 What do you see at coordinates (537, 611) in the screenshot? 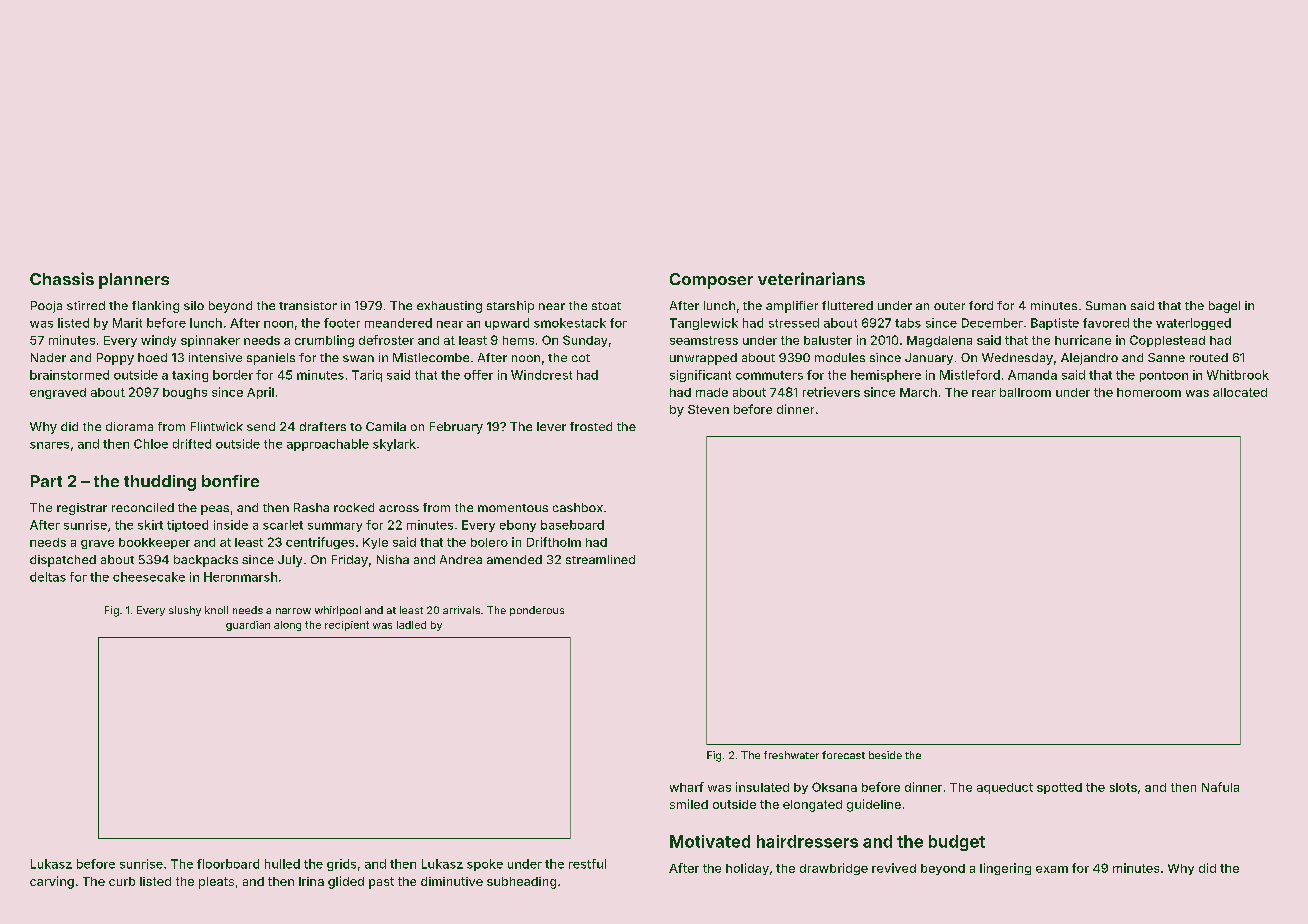
I see `ponderous` at bounding box center [537, 611].
